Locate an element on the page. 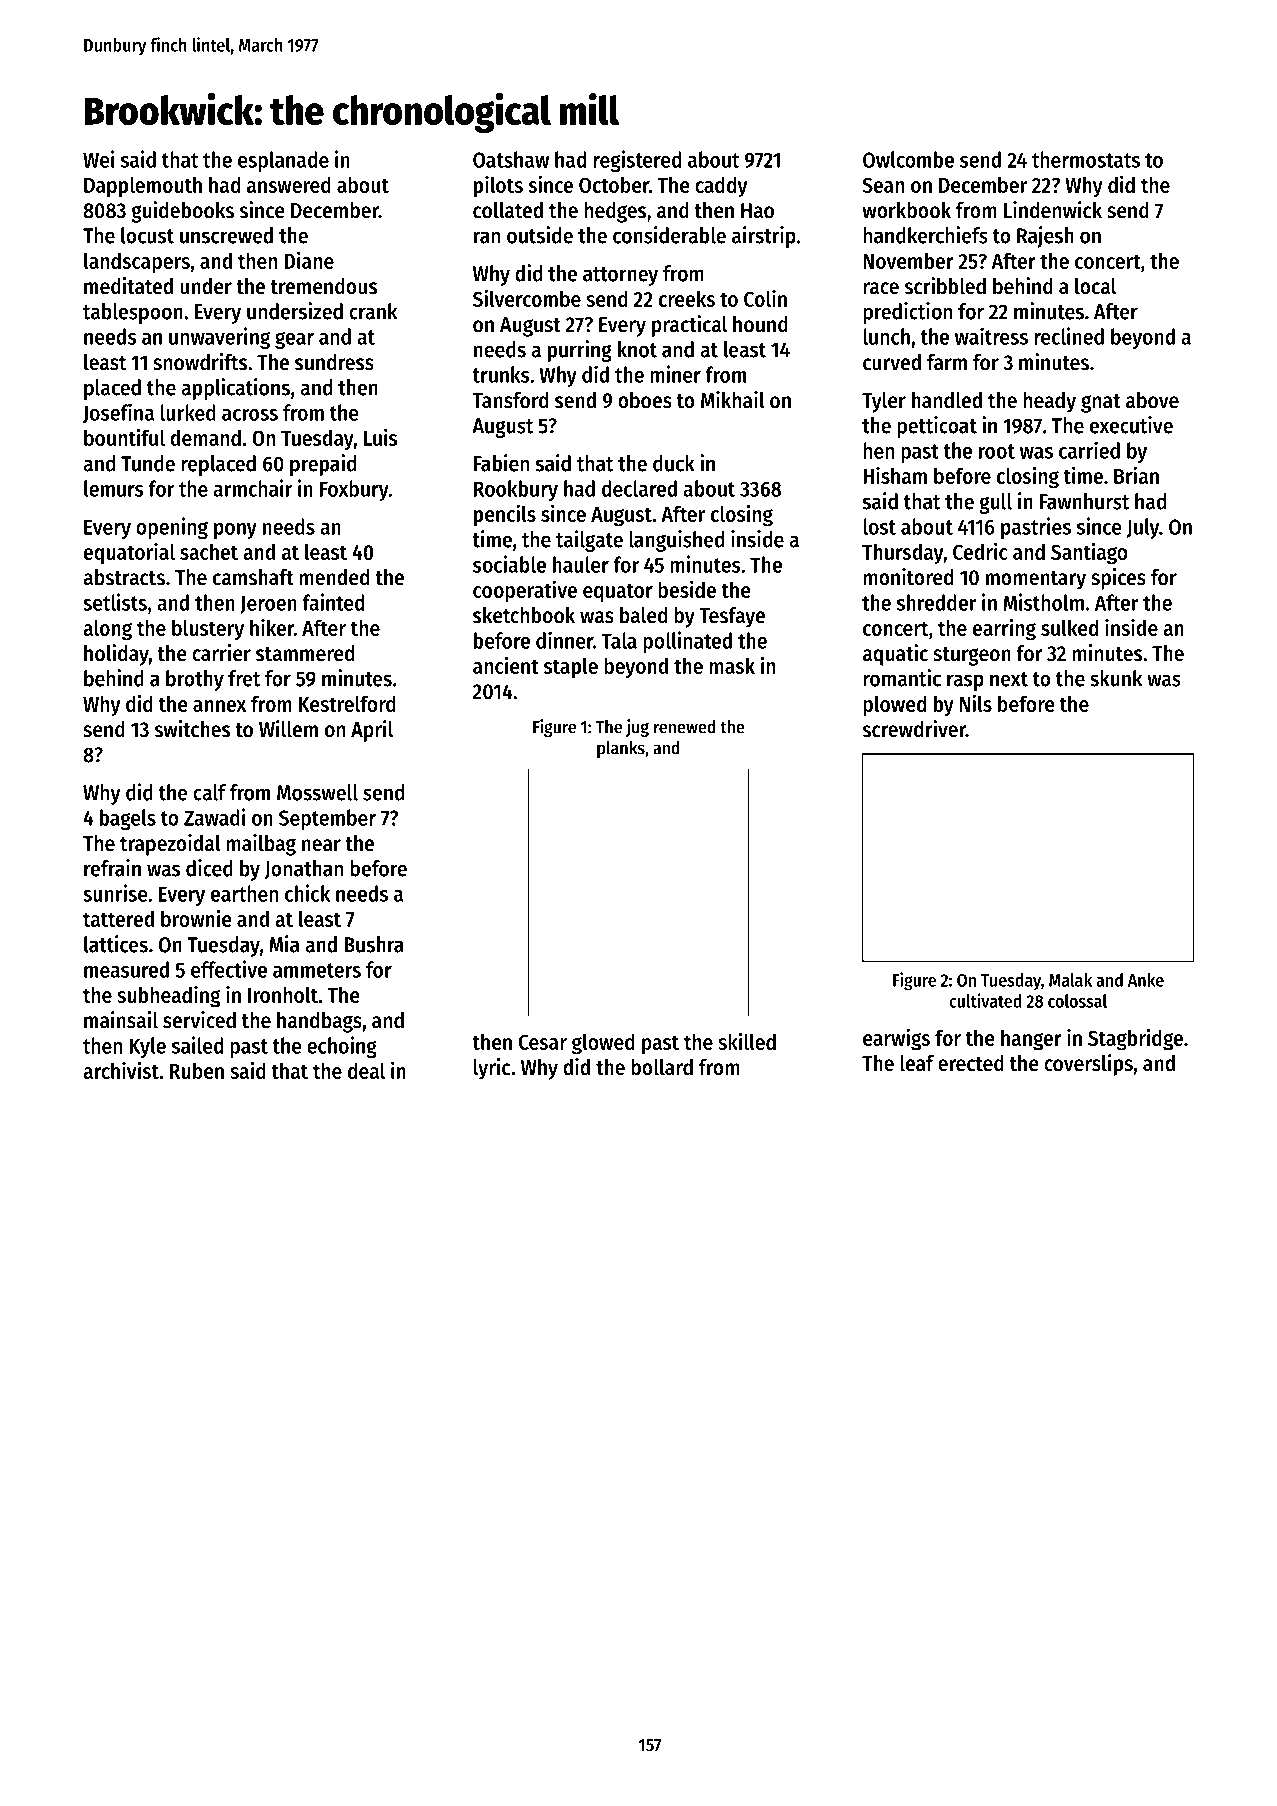 Image resolution: width=1277 pixels, height=1806 pixels. skunk is located at coordinates (1116, 678).
